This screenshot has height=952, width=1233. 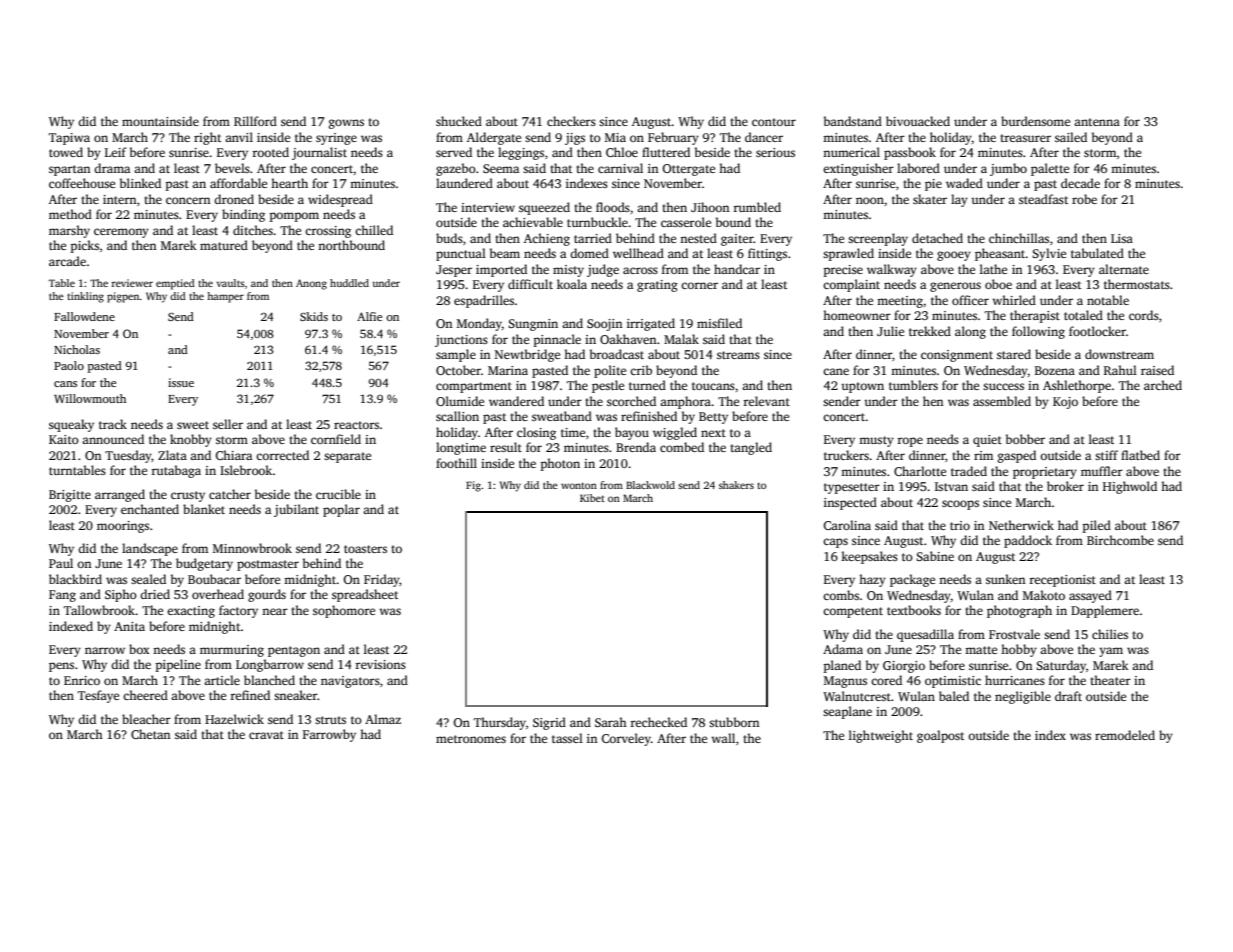 What do you see at coordinates (597, 222) in the screenshot?
I see `turnbuckle` at bounding box center [597, 222].
